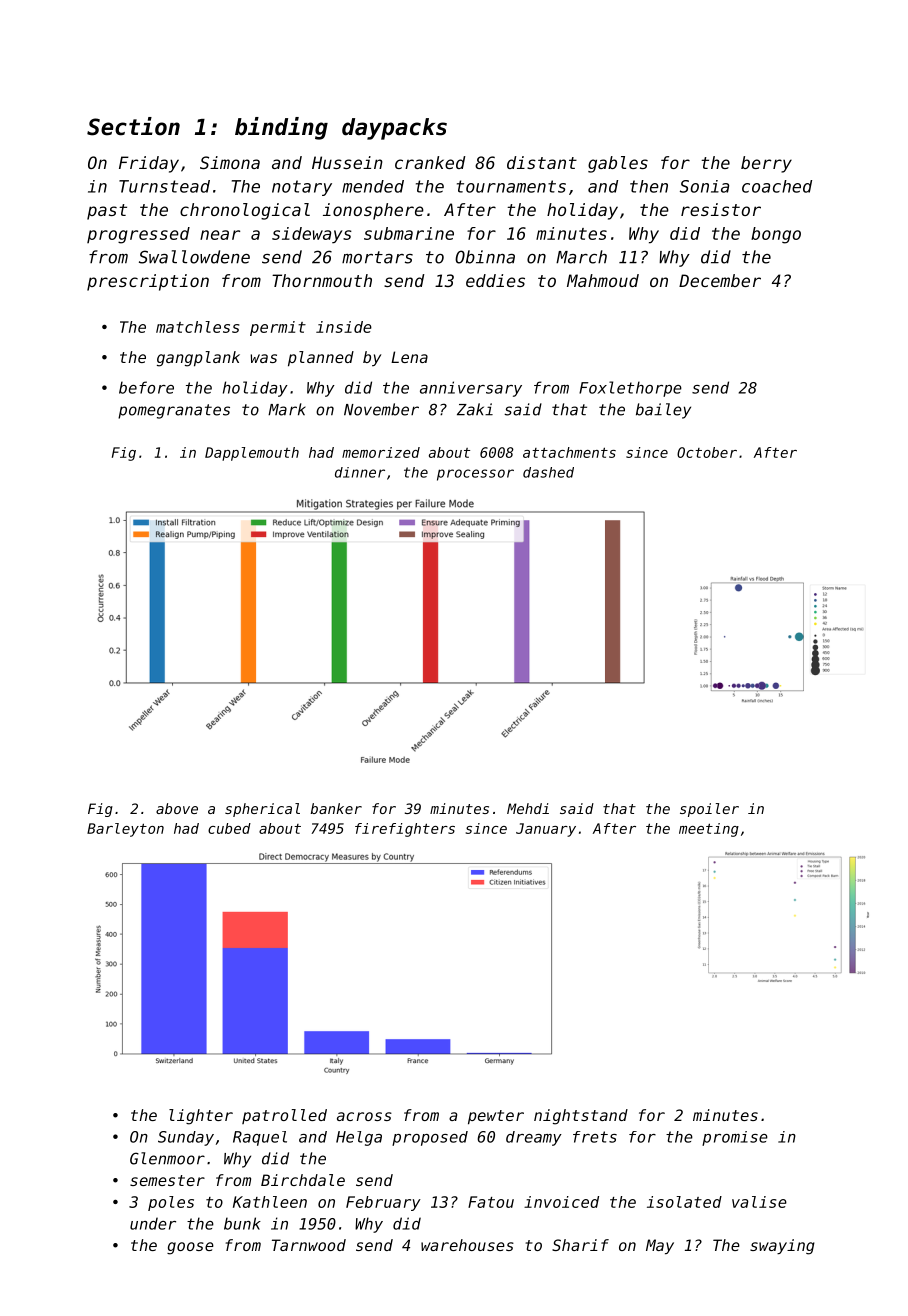  What do you see at coordinates (409, 357) in the page?
I see `Lena` at bounding box center [409, 357].
